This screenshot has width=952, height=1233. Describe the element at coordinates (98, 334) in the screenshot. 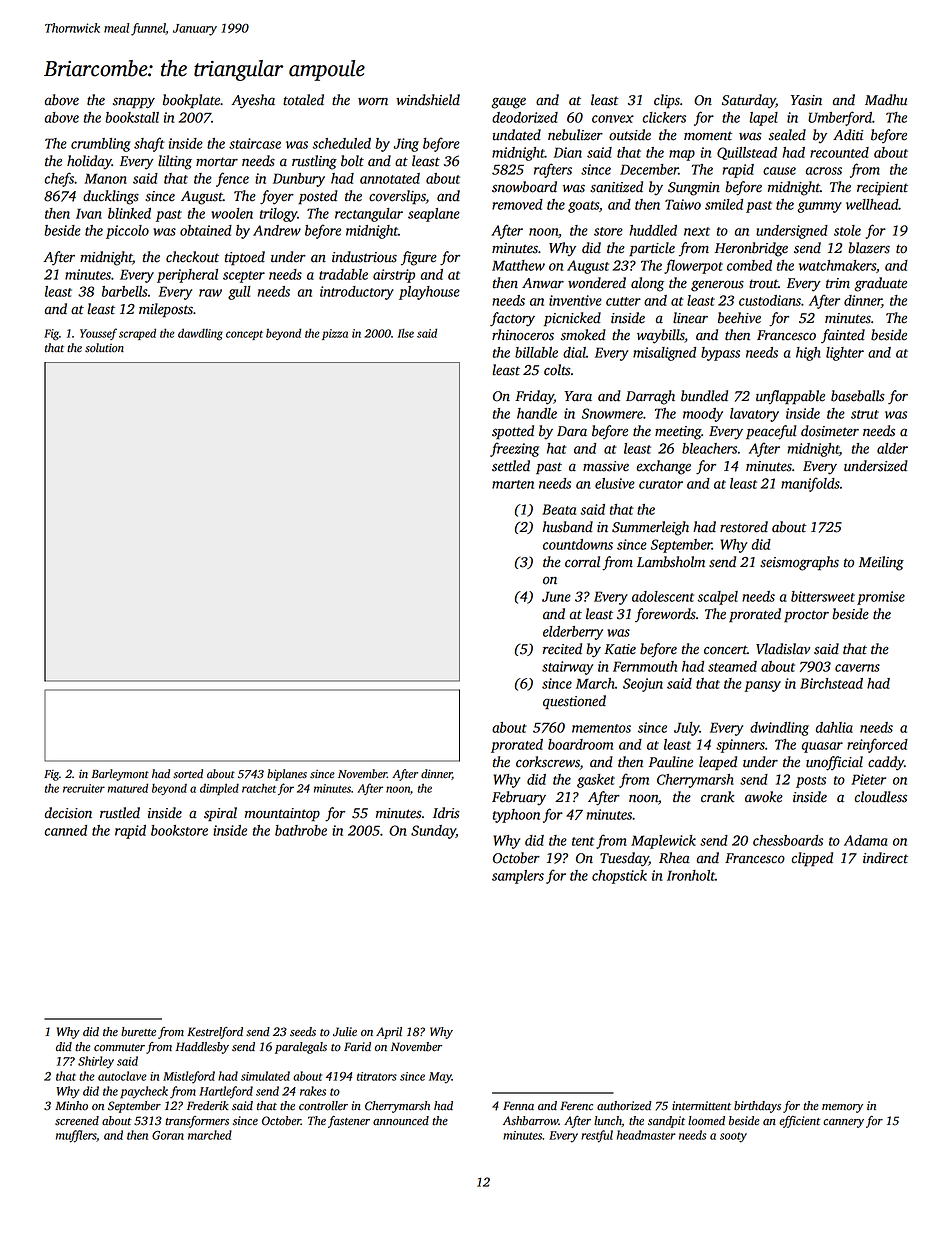

I see `Youssef` at that location.
